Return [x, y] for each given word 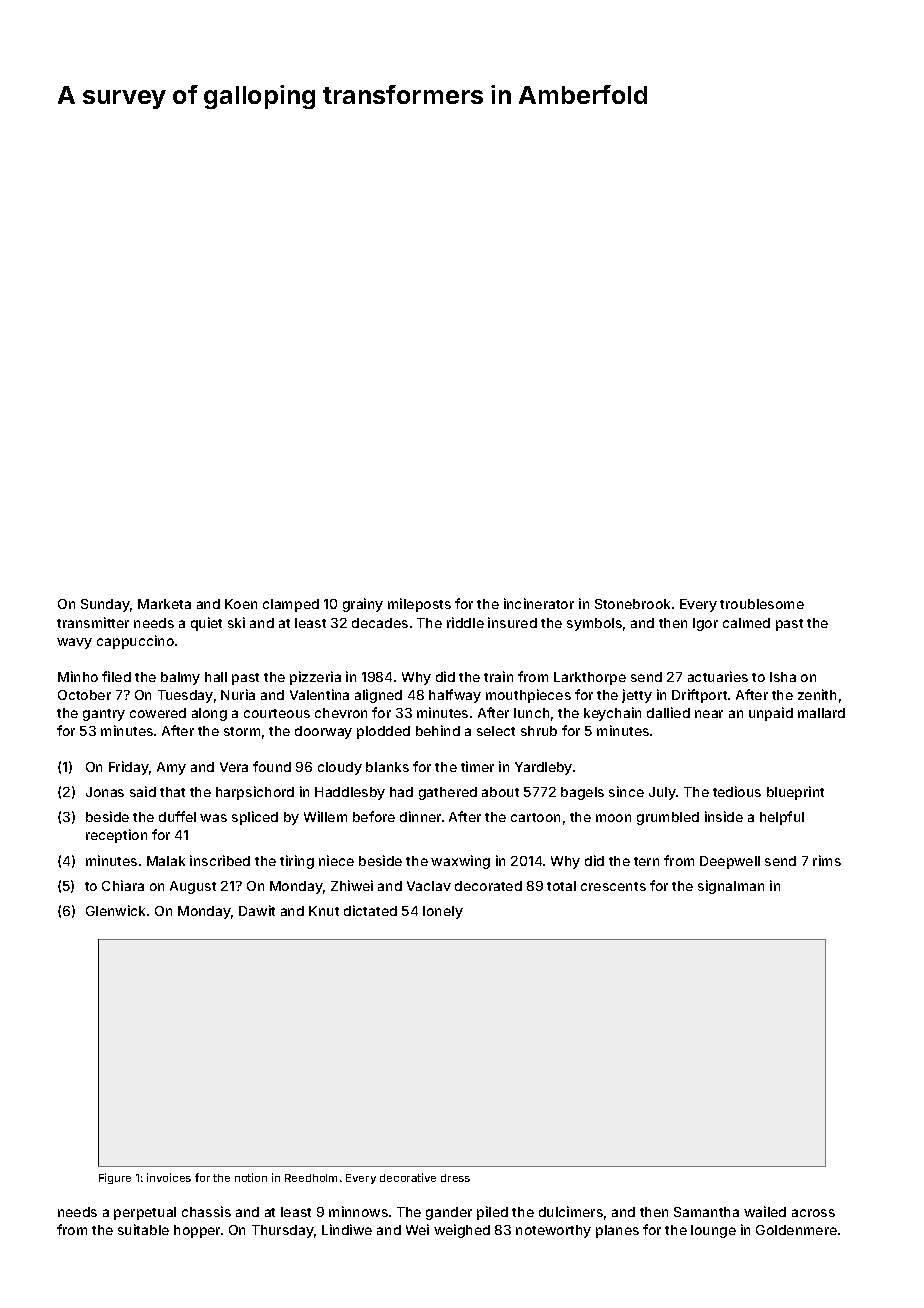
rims [827, 860]
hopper [197, 1231]
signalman [731, 887]
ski [236, 622]
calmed [746, 623]
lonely [443, 912]
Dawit [257, 910]
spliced [255, 818]
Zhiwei [352, 885]
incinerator [539, 603]
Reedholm [311, 1178]
